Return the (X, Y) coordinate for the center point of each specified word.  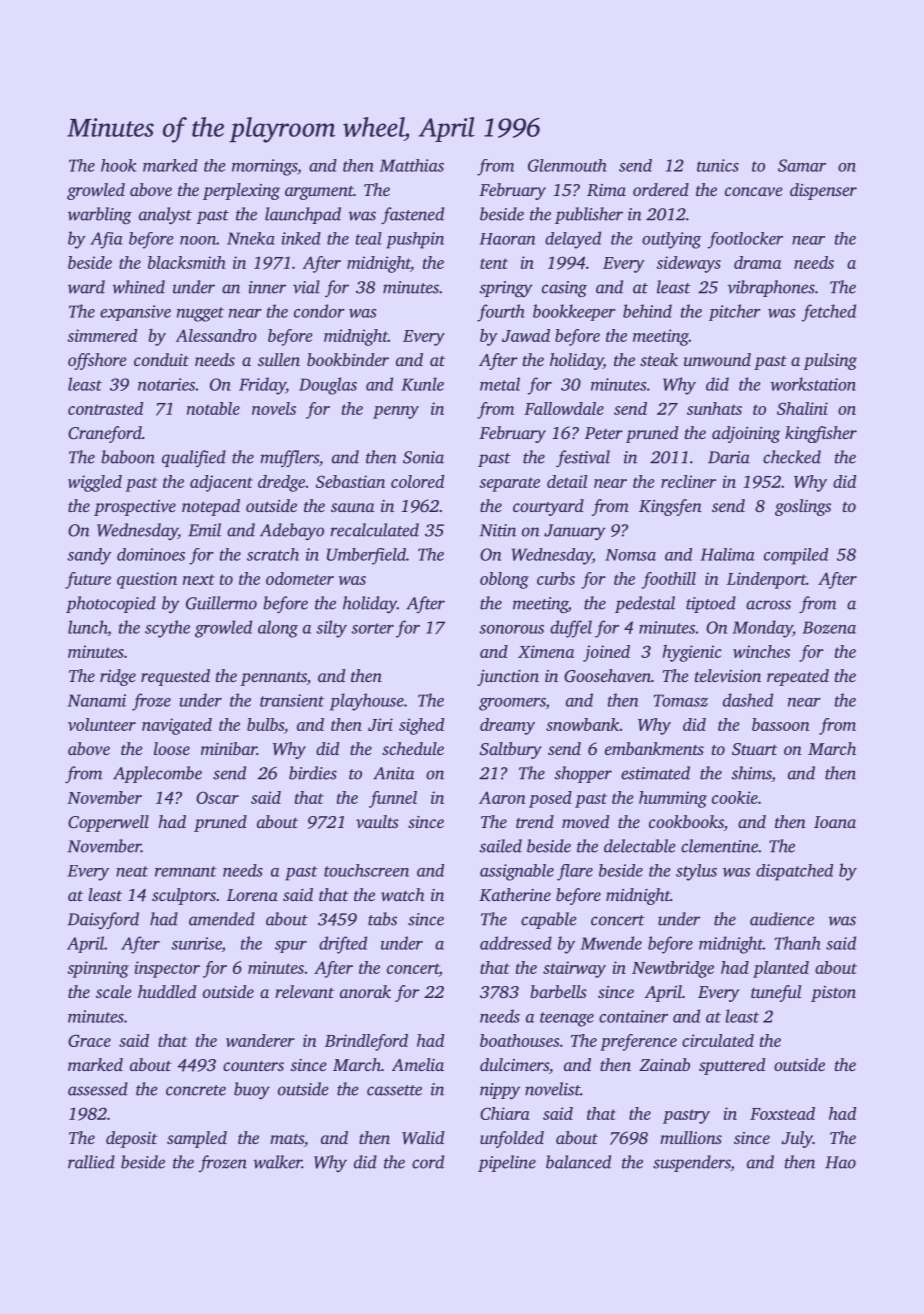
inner (267, 287)
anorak (365, 991)
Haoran (507, 239)
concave (754, 191)
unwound (717, 359)
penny (396, 412)
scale (114, 991)
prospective (135, 508)
